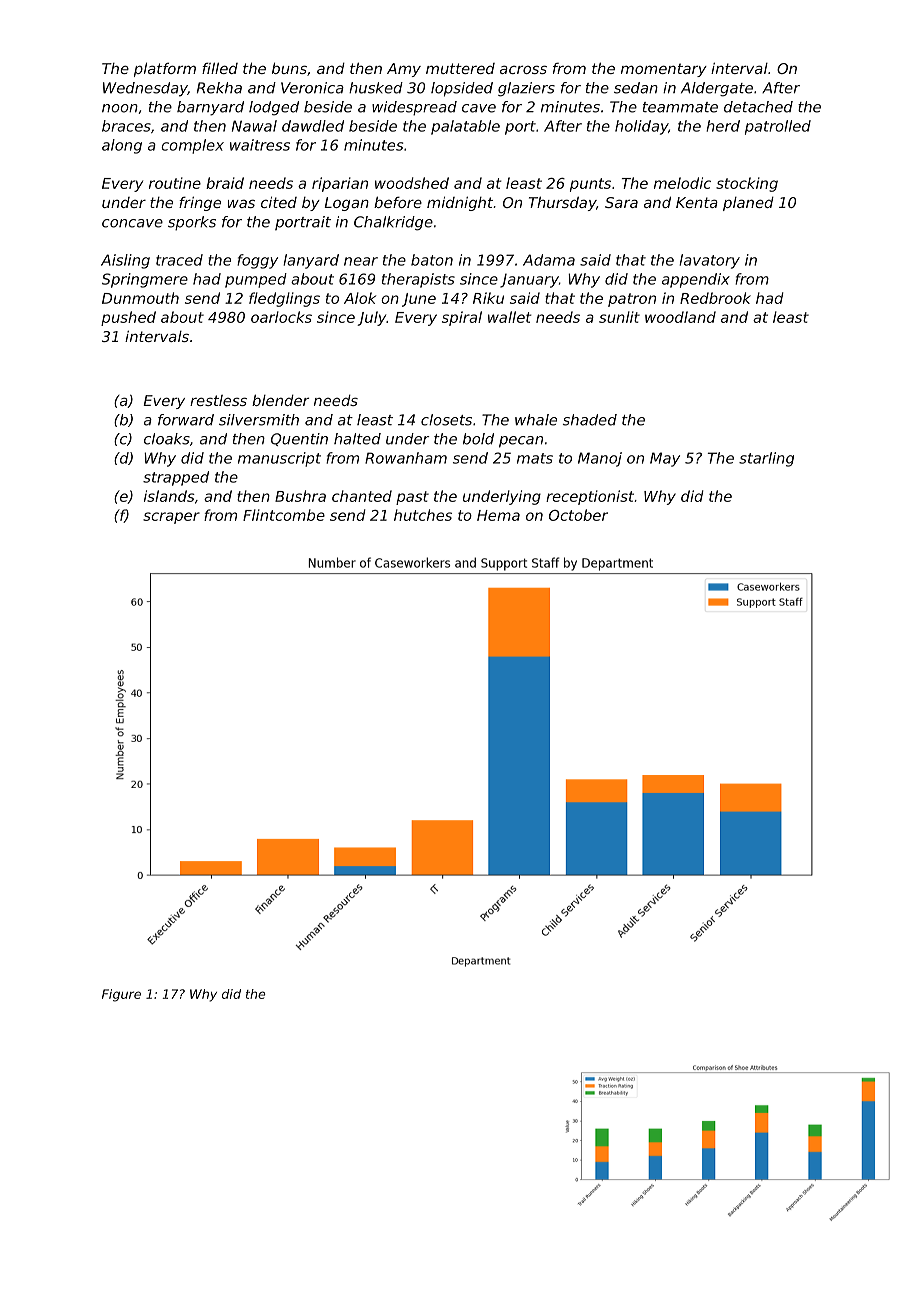 This screenshot has width=924, height=1314. What do you see at coordinates (423, 515) in the screenshot?
I see `hutches` at bounding box center [423, 515].
